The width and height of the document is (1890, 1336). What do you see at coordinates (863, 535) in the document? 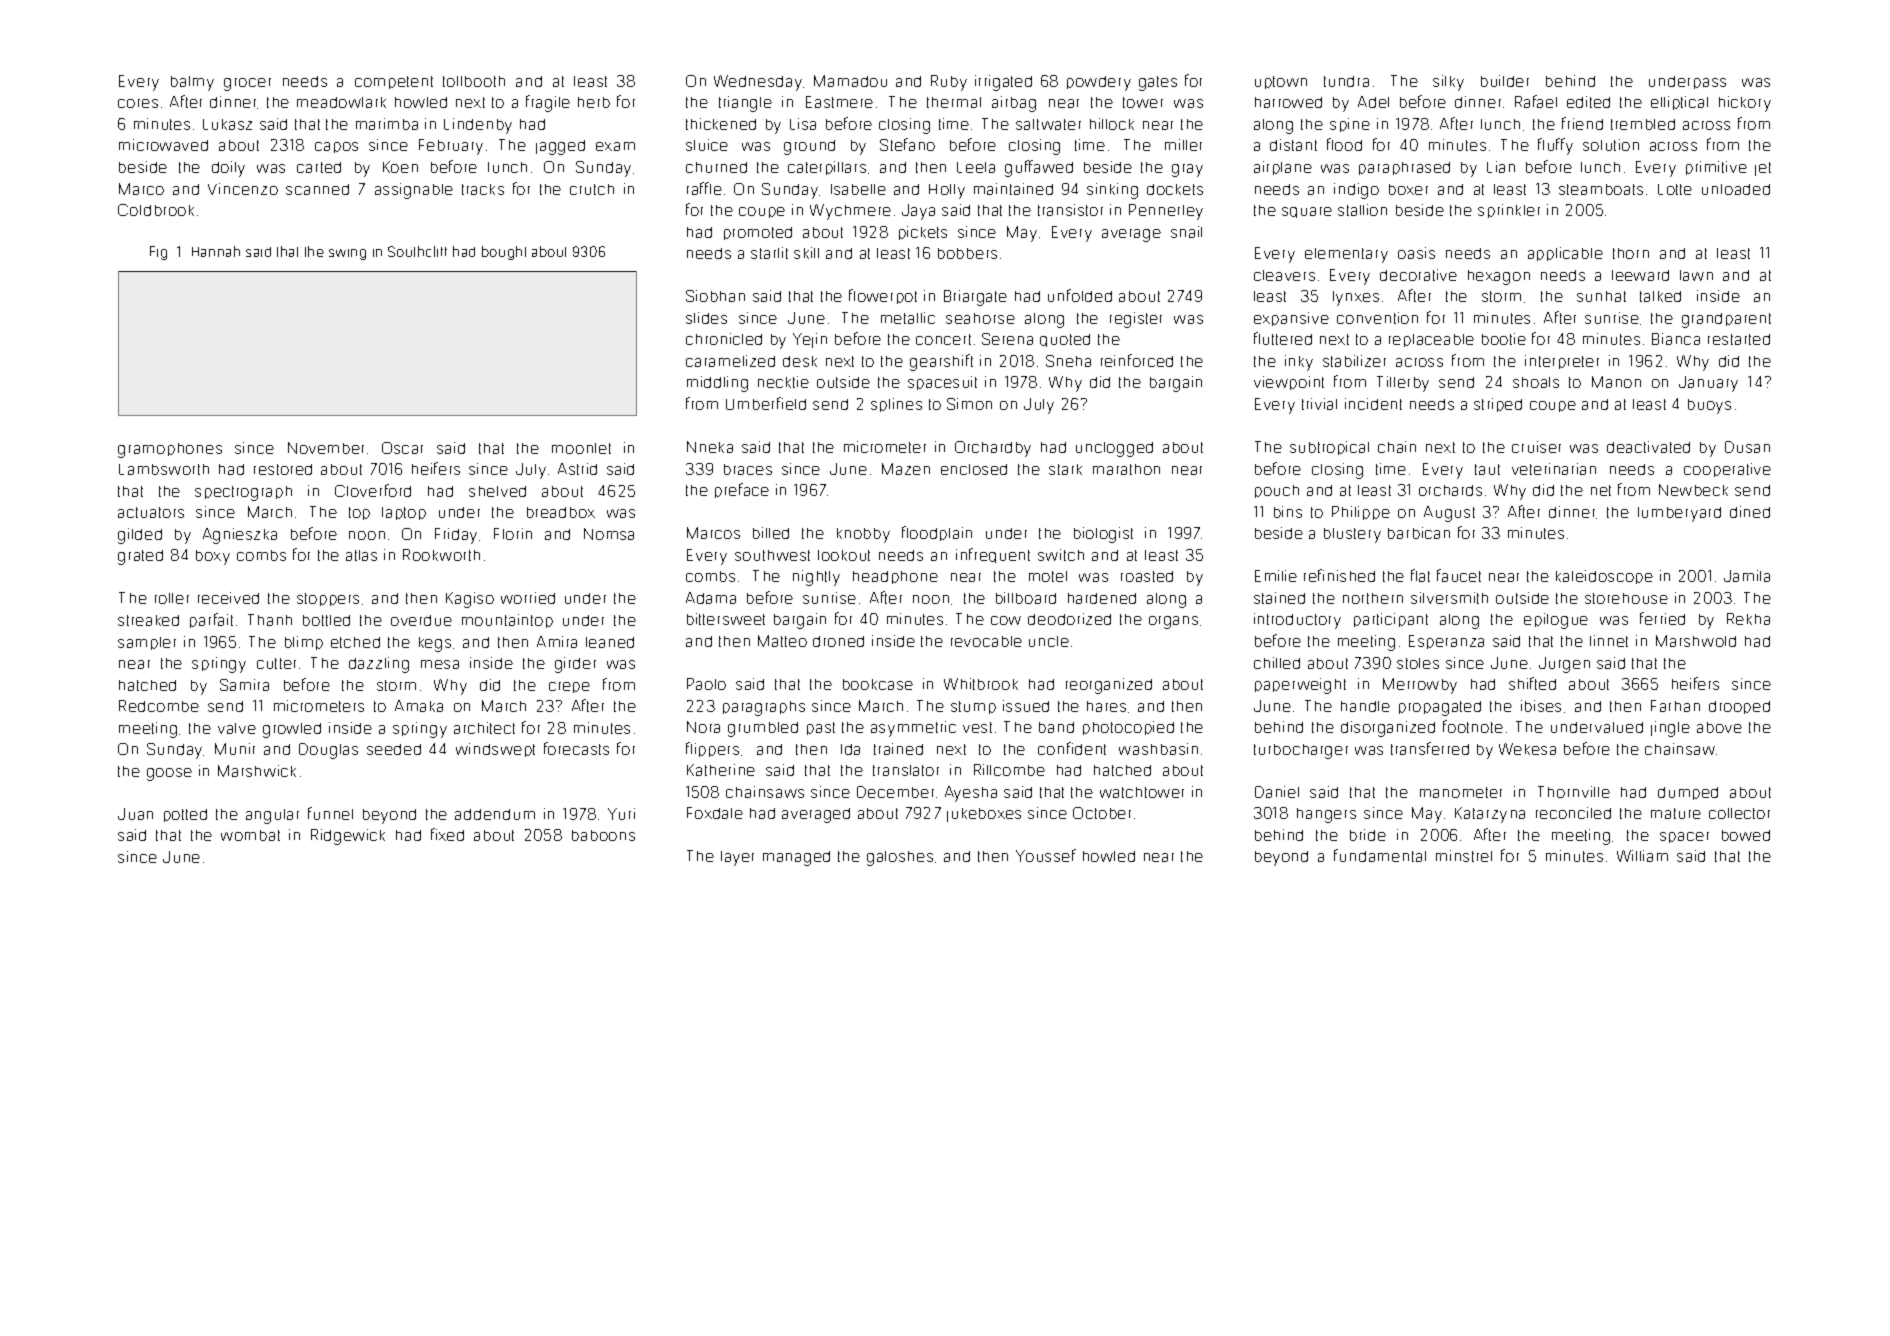
I see `knobby` at bounding box center [863, 535].
